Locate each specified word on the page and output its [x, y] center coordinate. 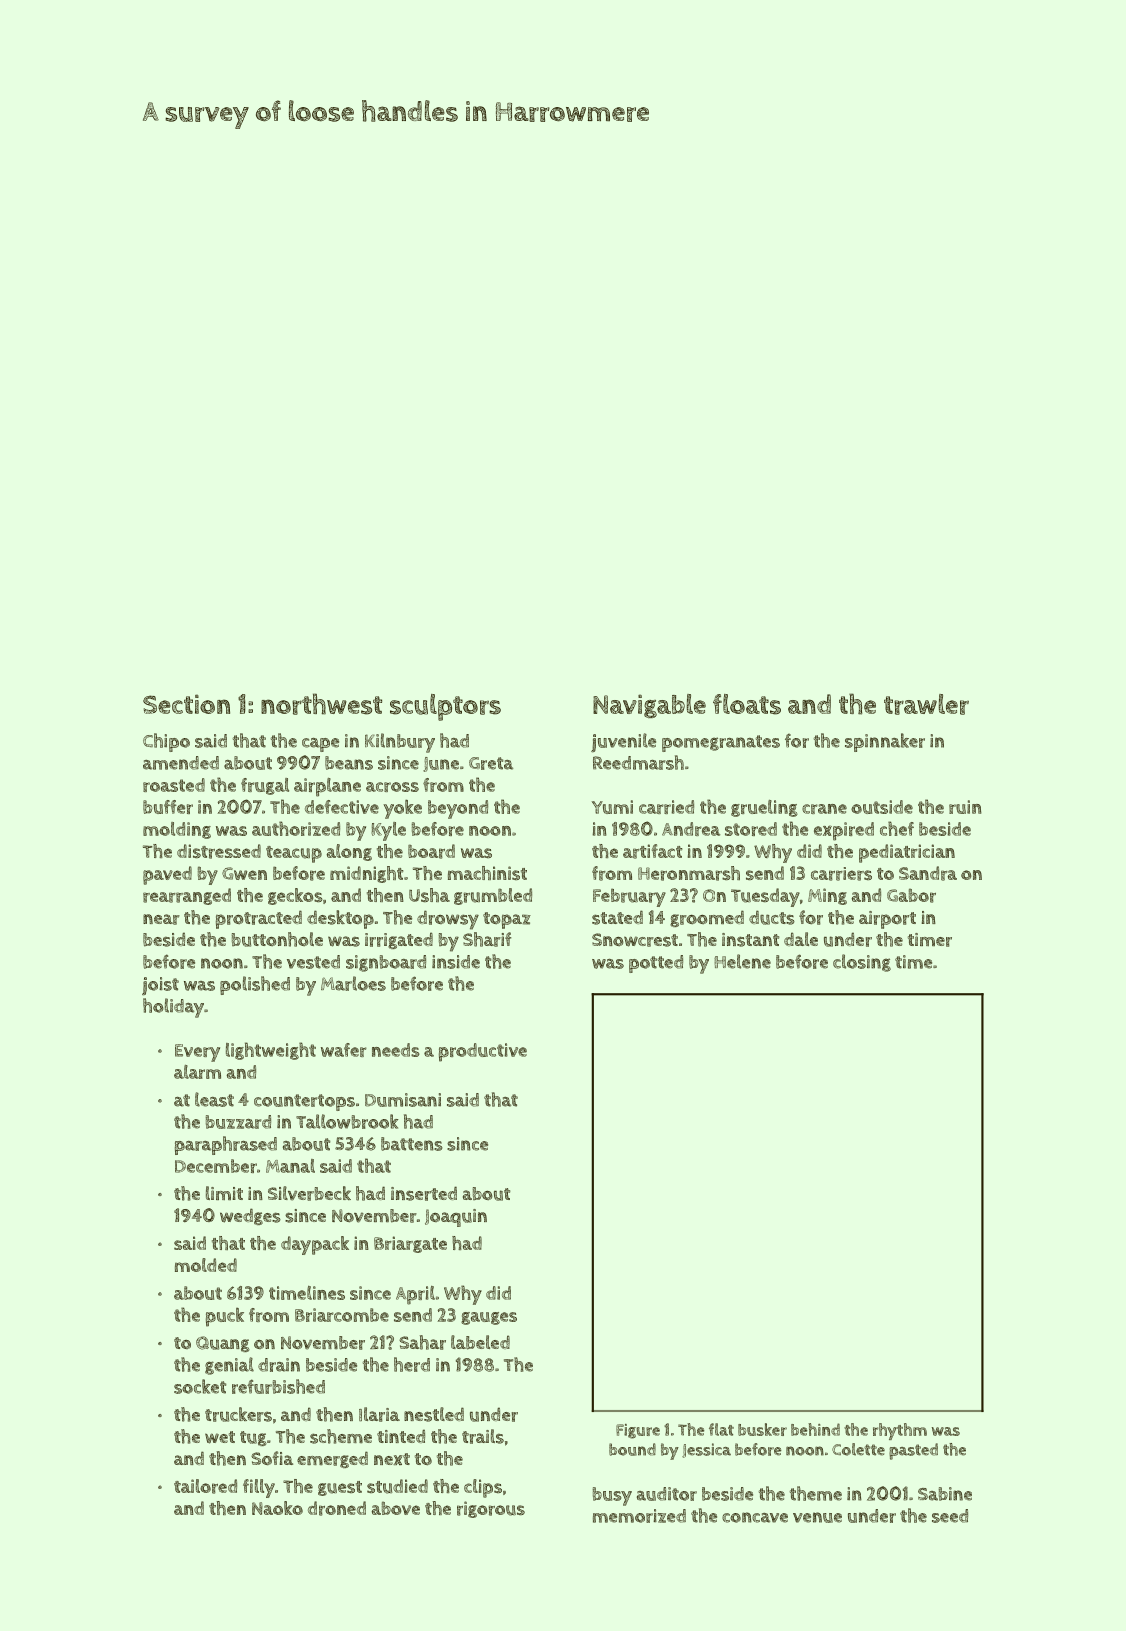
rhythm [900, 1431]
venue [817, 1517]
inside [456, 962]
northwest [321, 704]
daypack [315, 1245]
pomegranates [721, 743]
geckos [295, 896]
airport [887, 920]
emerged [332, 1459]
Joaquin [456, 1218]
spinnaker [885, 742]
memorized [639, 1516]
